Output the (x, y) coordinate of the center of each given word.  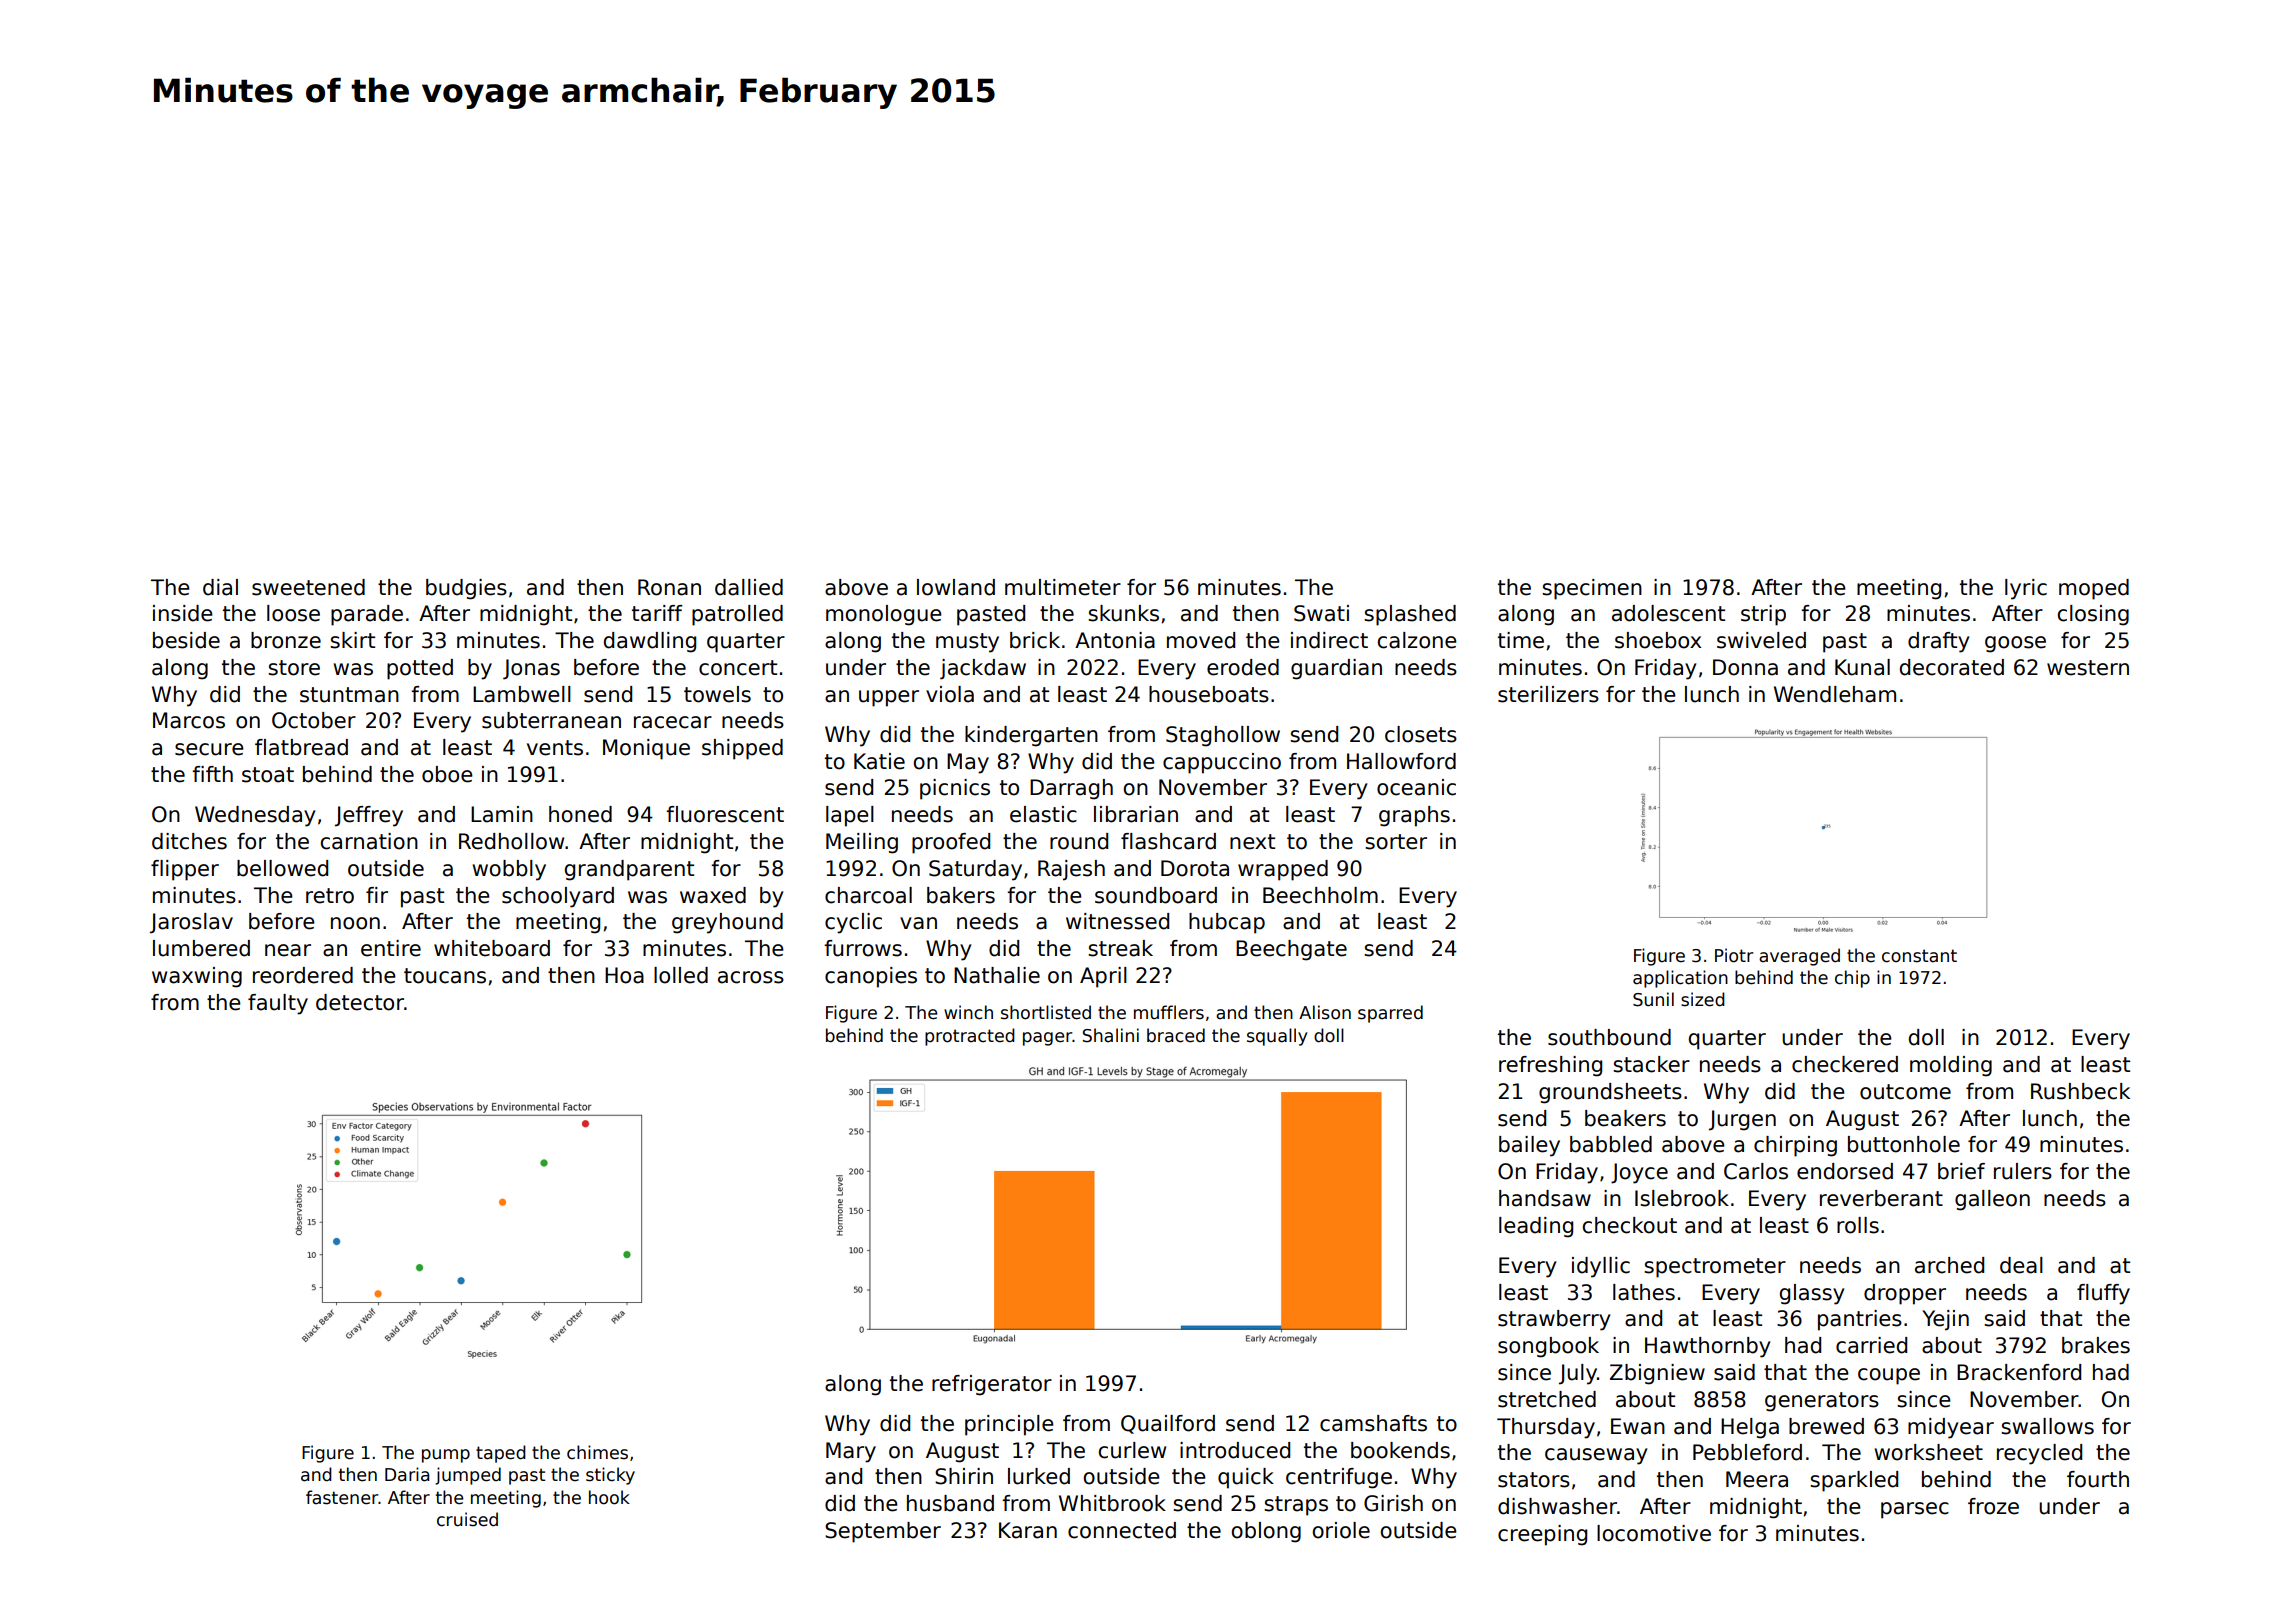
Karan (1028, 1530)
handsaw (1545, 1198)
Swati (1321, 613)
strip (1763, 615)
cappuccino (1222, 763)
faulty (278, 1004)
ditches (189, 841)
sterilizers (1548, 694)
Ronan (669, 587)
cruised (467, 1519)
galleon (1992, 1200)
